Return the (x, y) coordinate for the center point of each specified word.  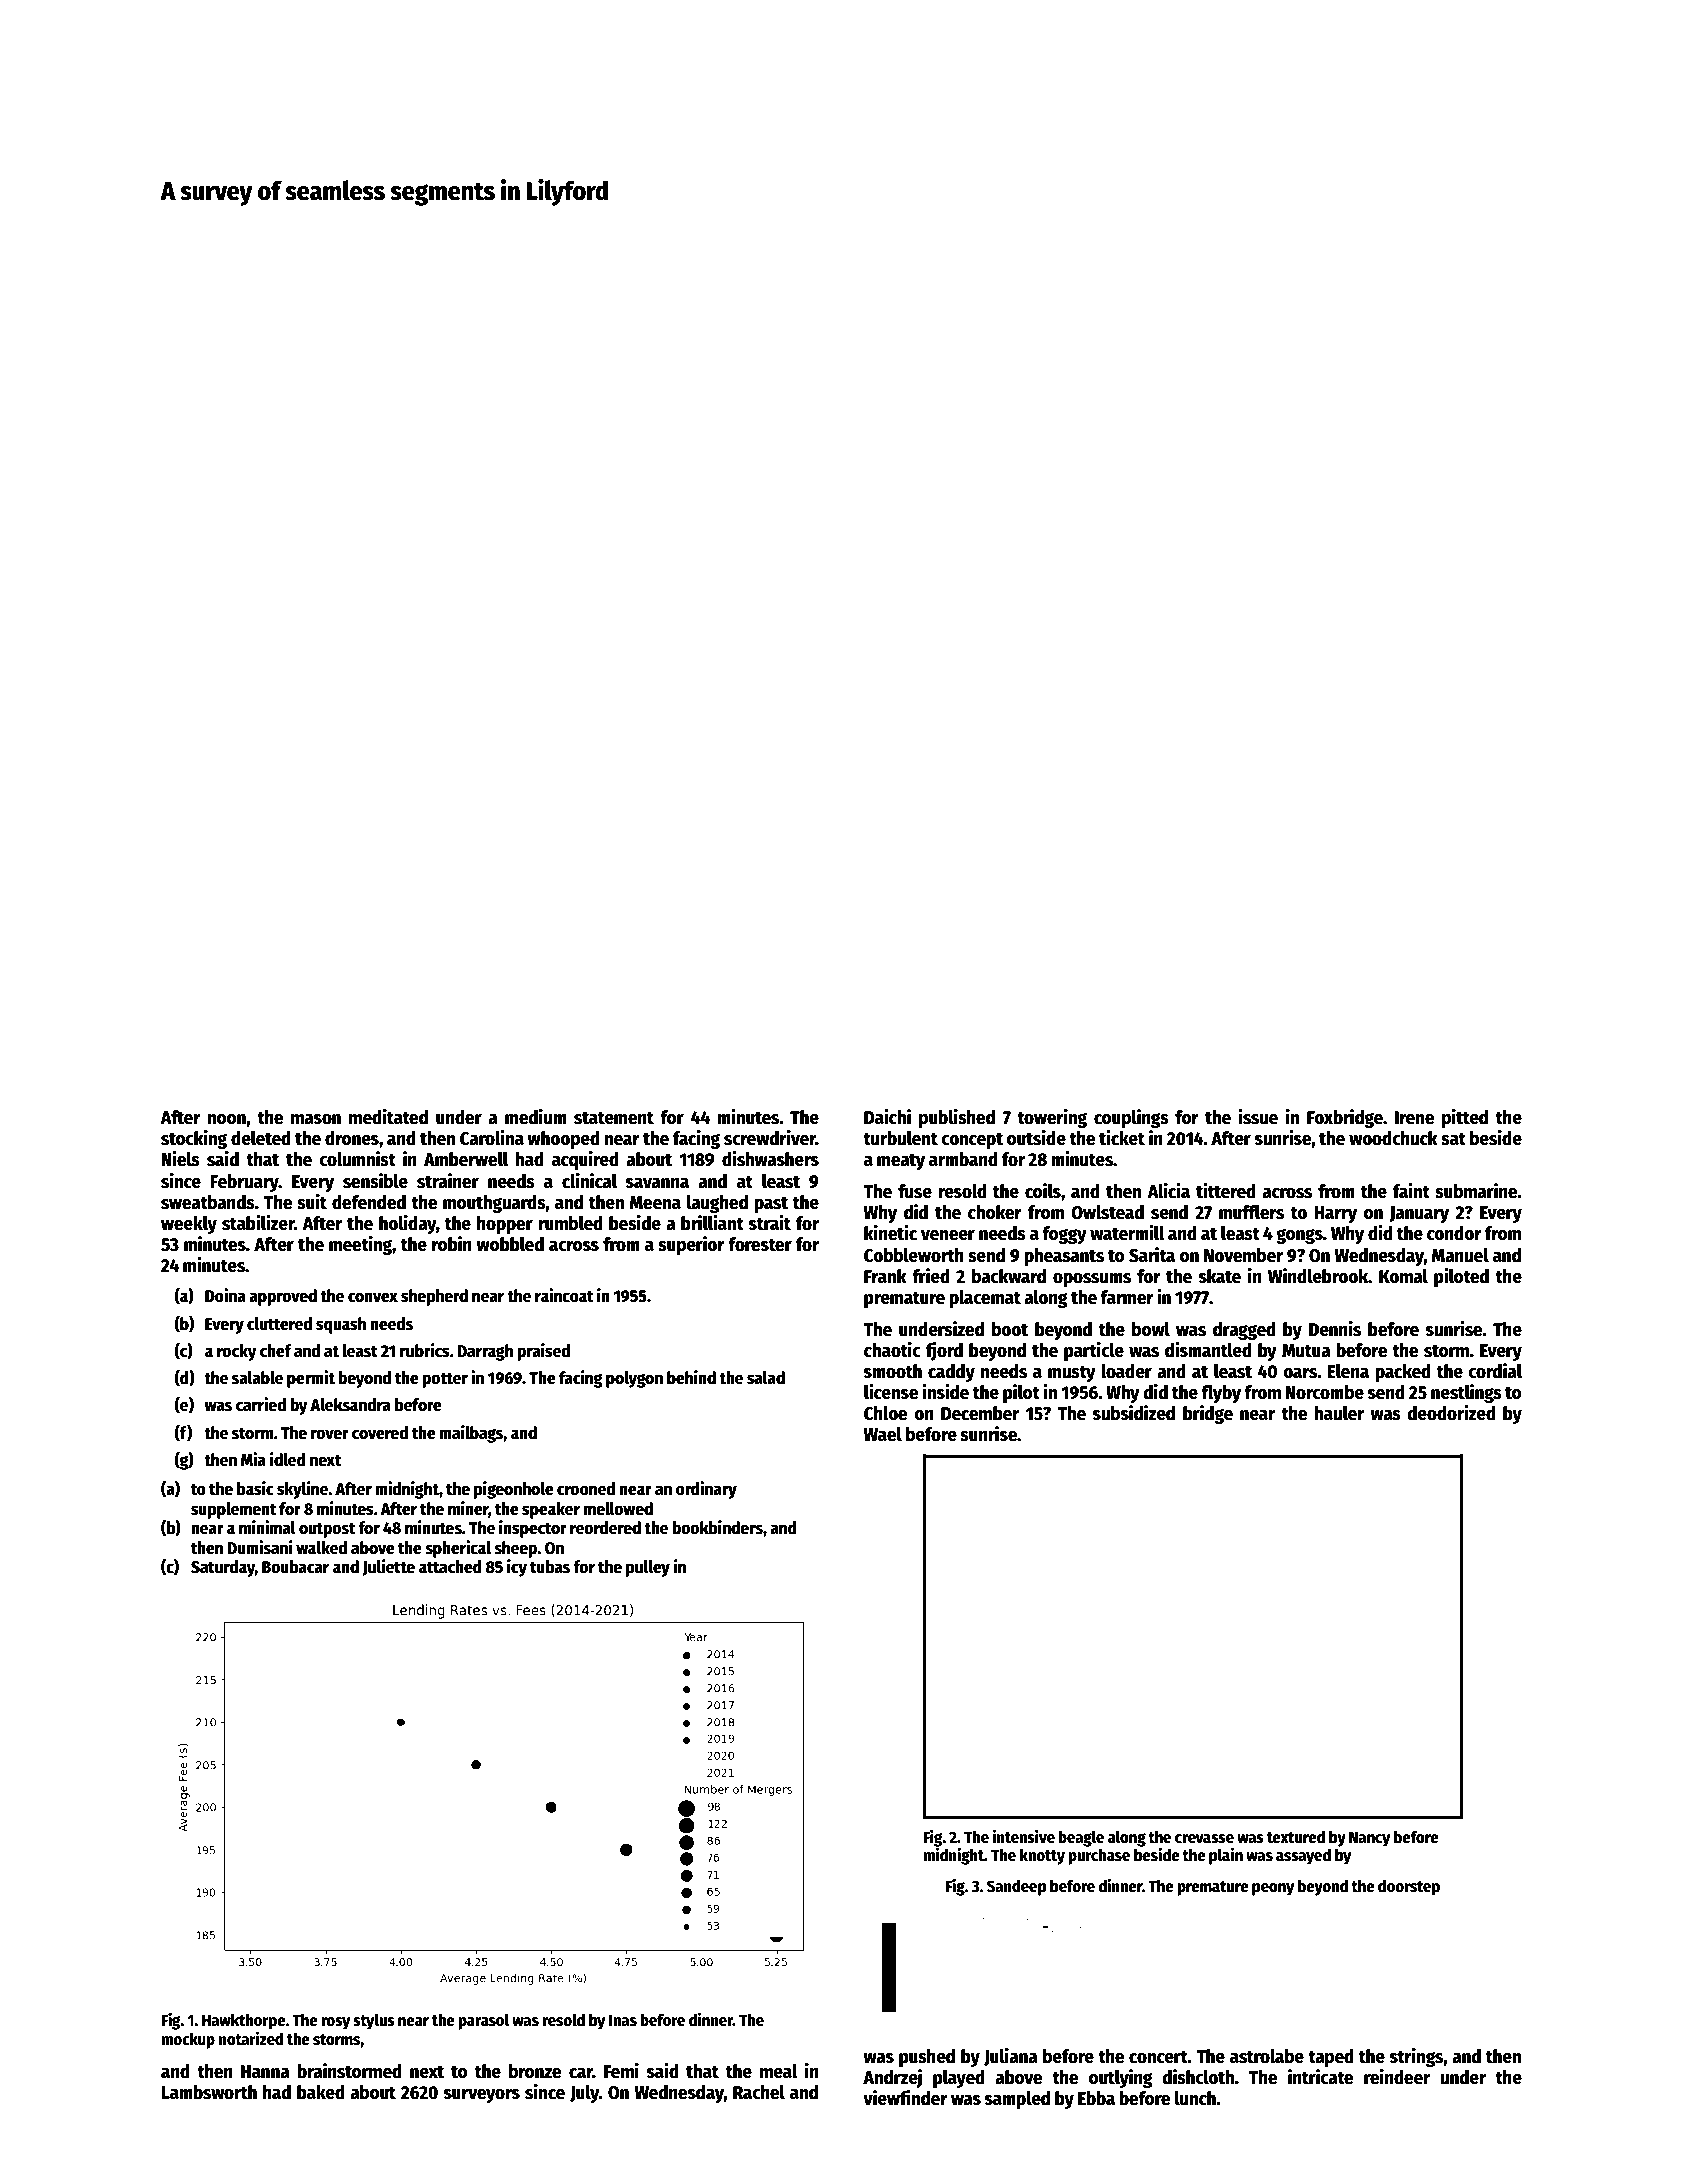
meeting (361, 1245)
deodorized (1451, 1413)
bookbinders (717, 1527)
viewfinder (905, 2098)
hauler (1339, 1413)
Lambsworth (209, 2092)
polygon (634, 1379)
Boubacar (295, 1567)
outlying (1121, 2078)
